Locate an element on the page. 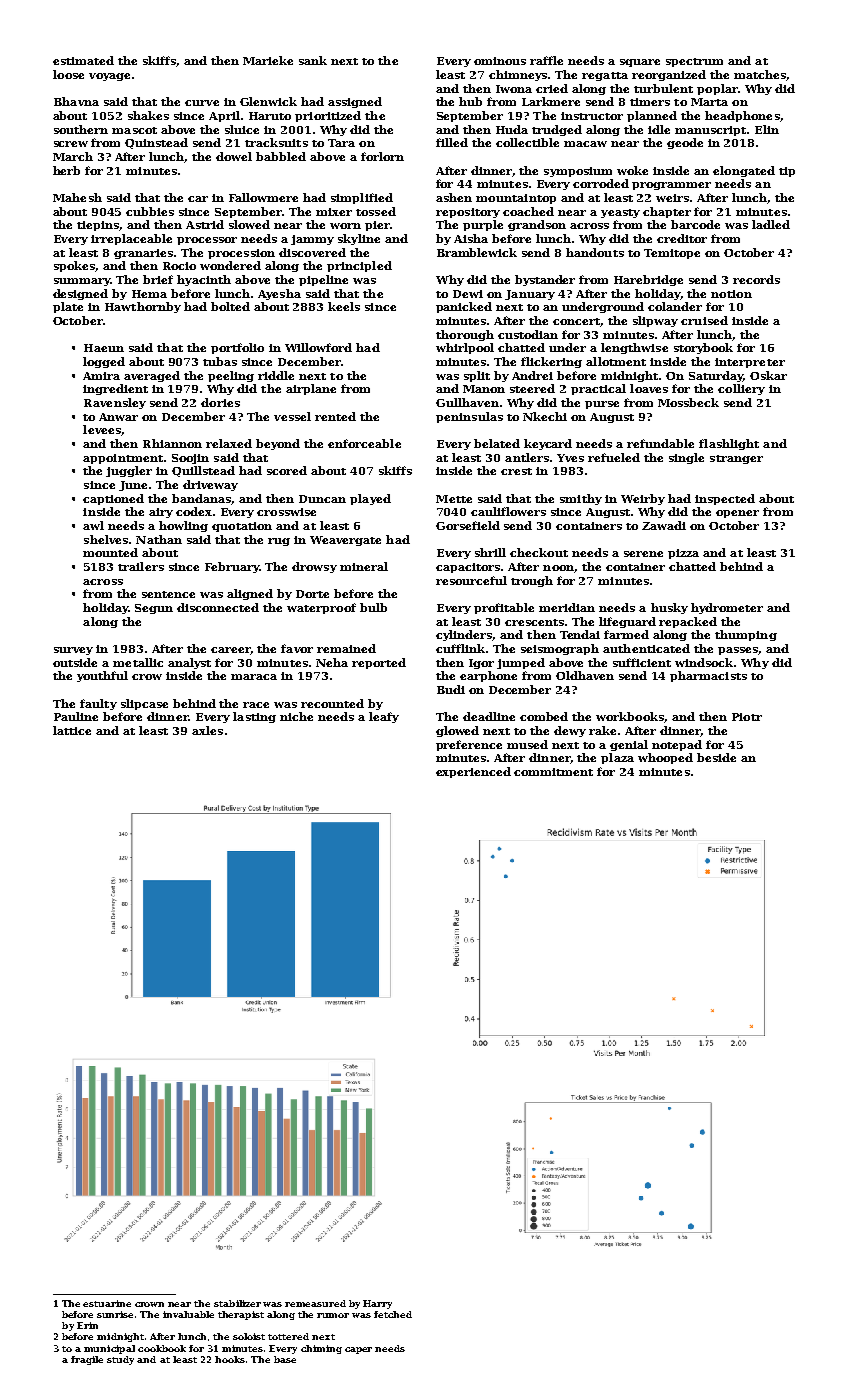 This image has height=1400, width=849. Marieke is located at coordinates (268, 60).
